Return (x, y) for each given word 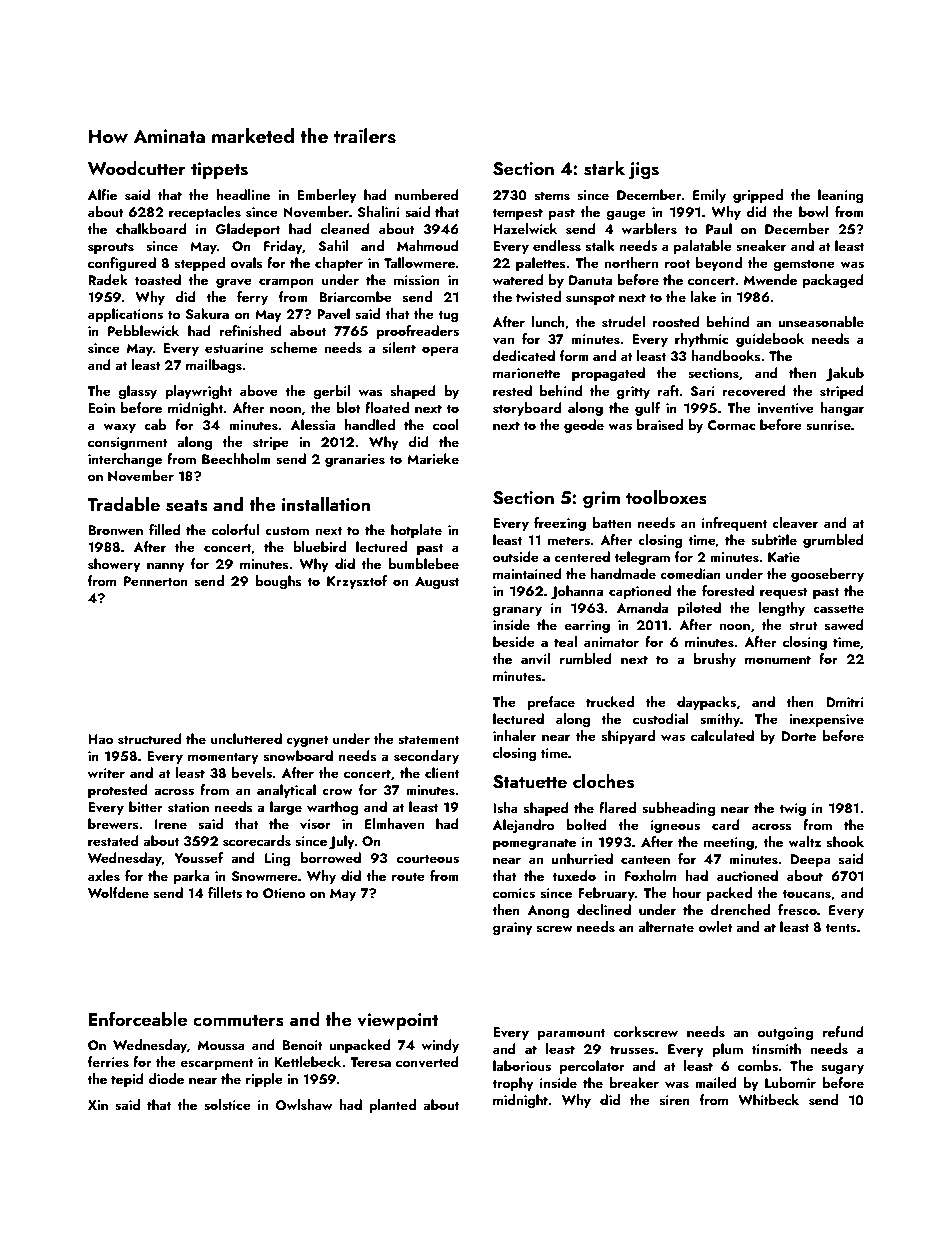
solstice (227, 1105)
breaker (634, 1082)
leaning (841, 196)
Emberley (327, 196)
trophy (513, 1084)
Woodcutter (137, 168)
